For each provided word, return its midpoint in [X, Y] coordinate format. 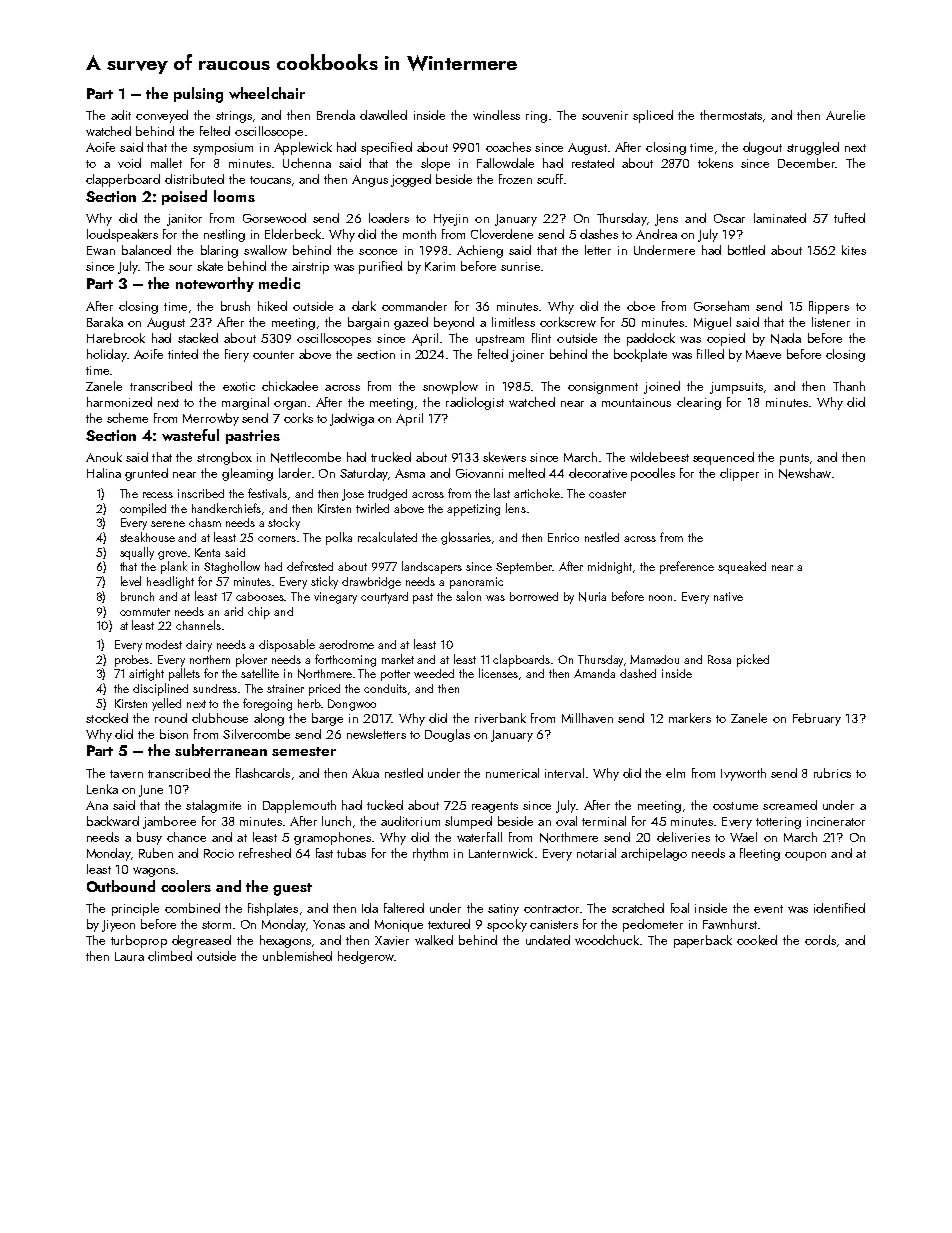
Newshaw [805, 473]
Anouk [104, 457]
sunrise [520, 266]
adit [121, 115]
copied [726, 339]
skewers [504, 457]
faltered [404, 908]
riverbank [500, 718]
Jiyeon [118, 926]
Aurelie [845, 115]
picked [753, 660]
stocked [107, 718]
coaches [508, 147]
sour [180, 268]
